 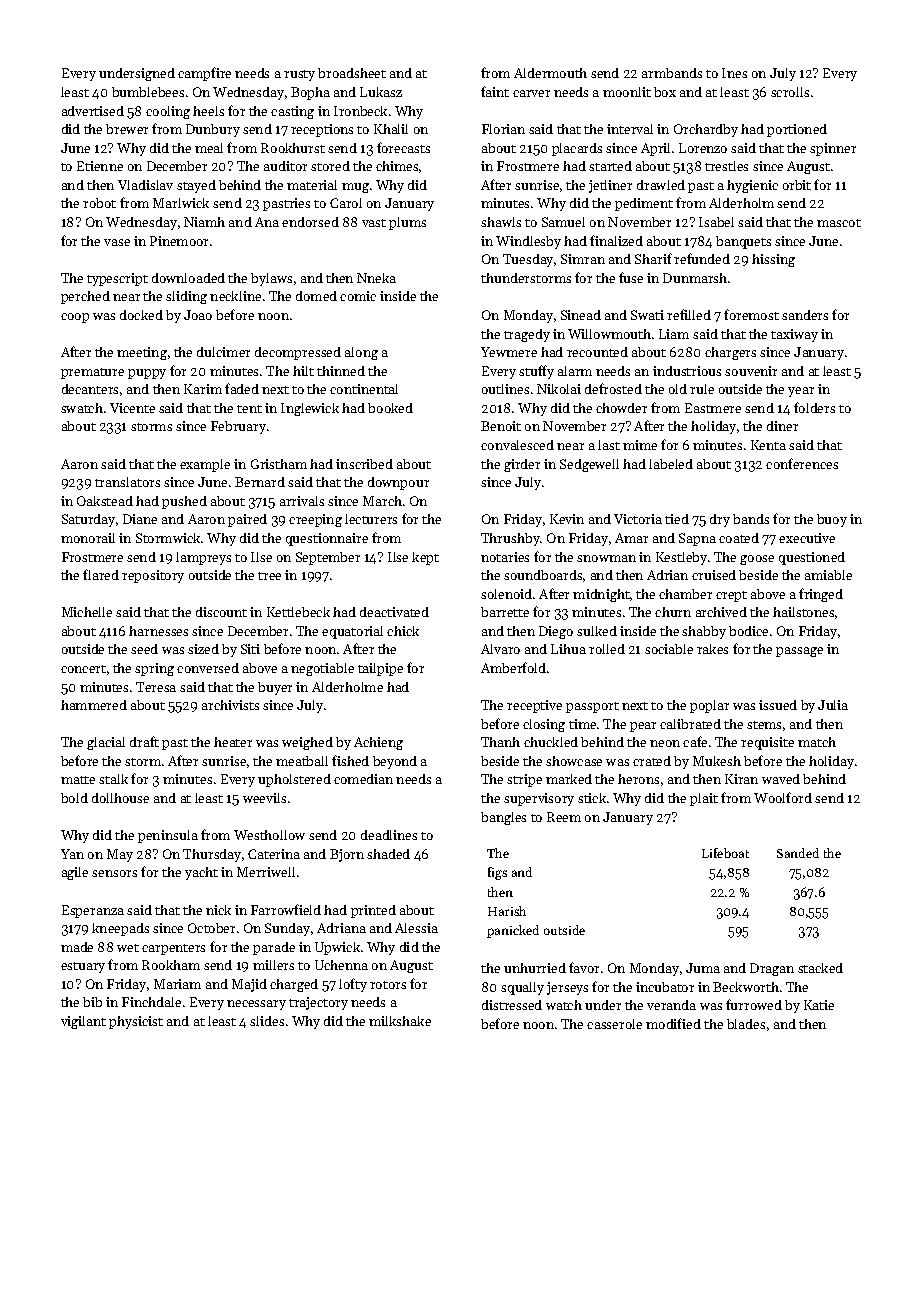 I want to click on Finchdale, so click(x=151, y=1002).
